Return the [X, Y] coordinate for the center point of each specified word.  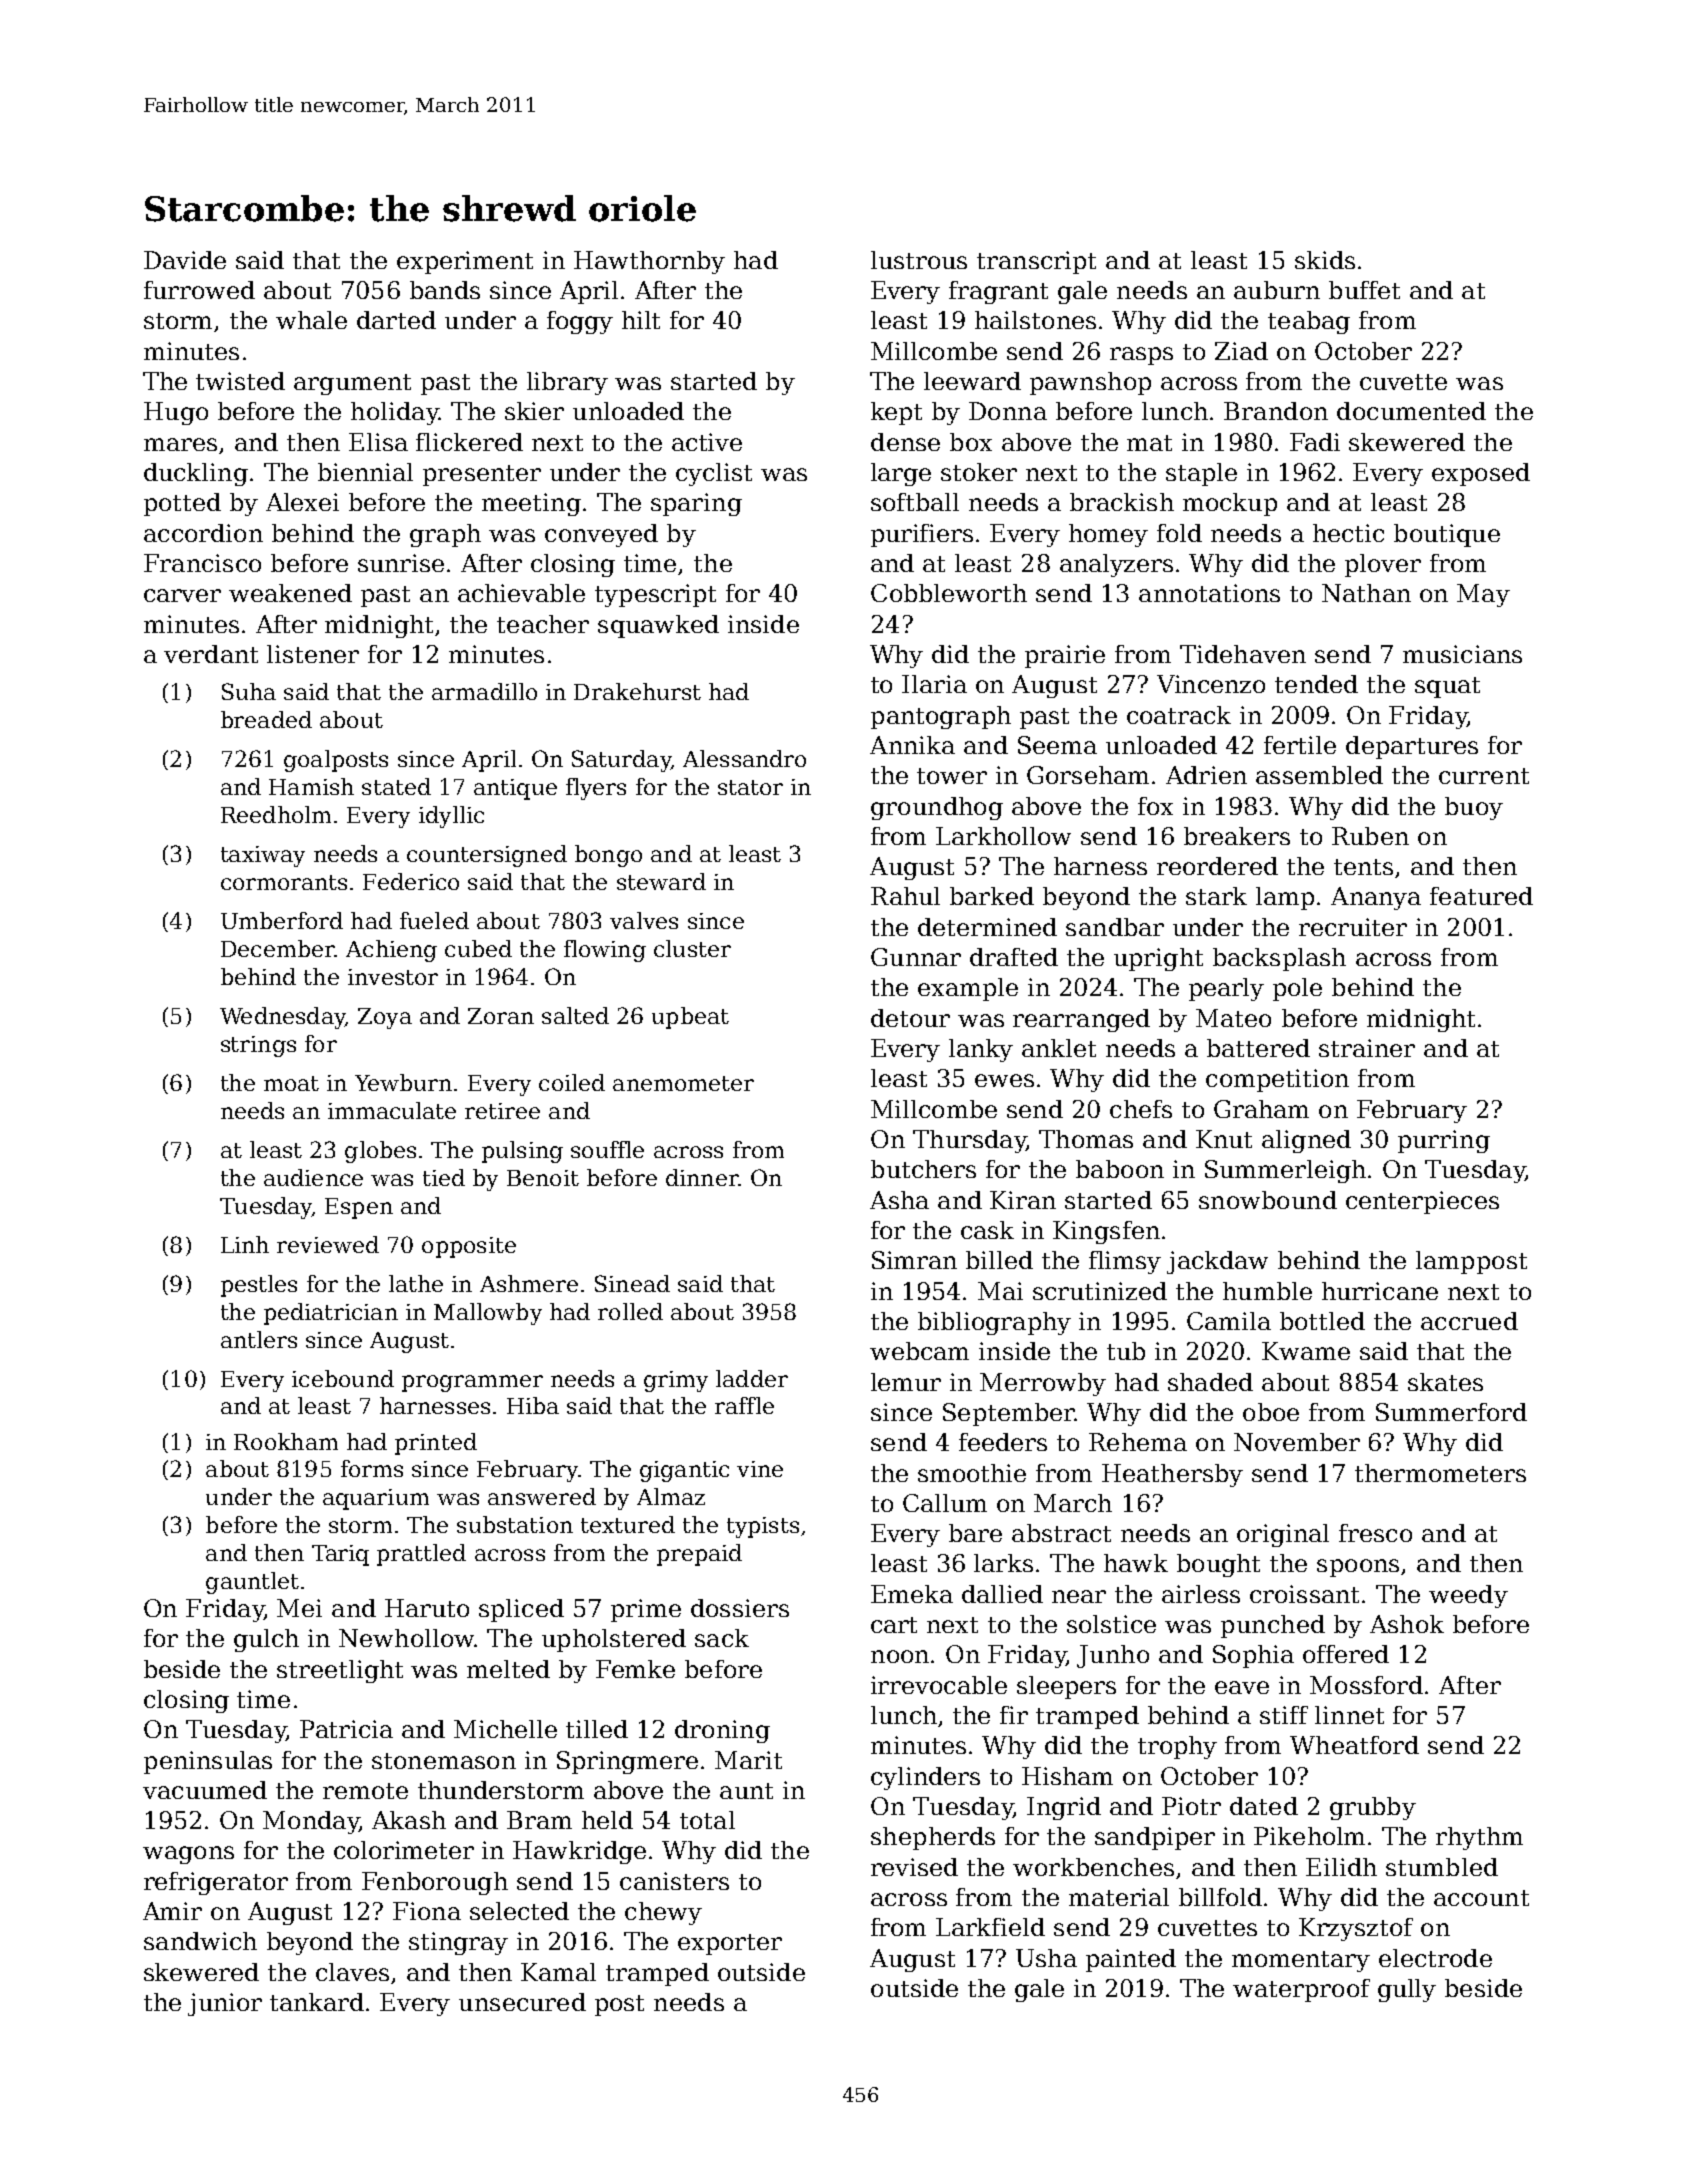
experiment [465, 262]
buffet [1364, 290]
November [1297, 1442]
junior [225, 2004]
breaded [266, 719]
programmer [472, 1383]
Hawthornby [649, 262]
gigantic [684, 1471]
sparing [696, 504]
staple [1201, 474]
